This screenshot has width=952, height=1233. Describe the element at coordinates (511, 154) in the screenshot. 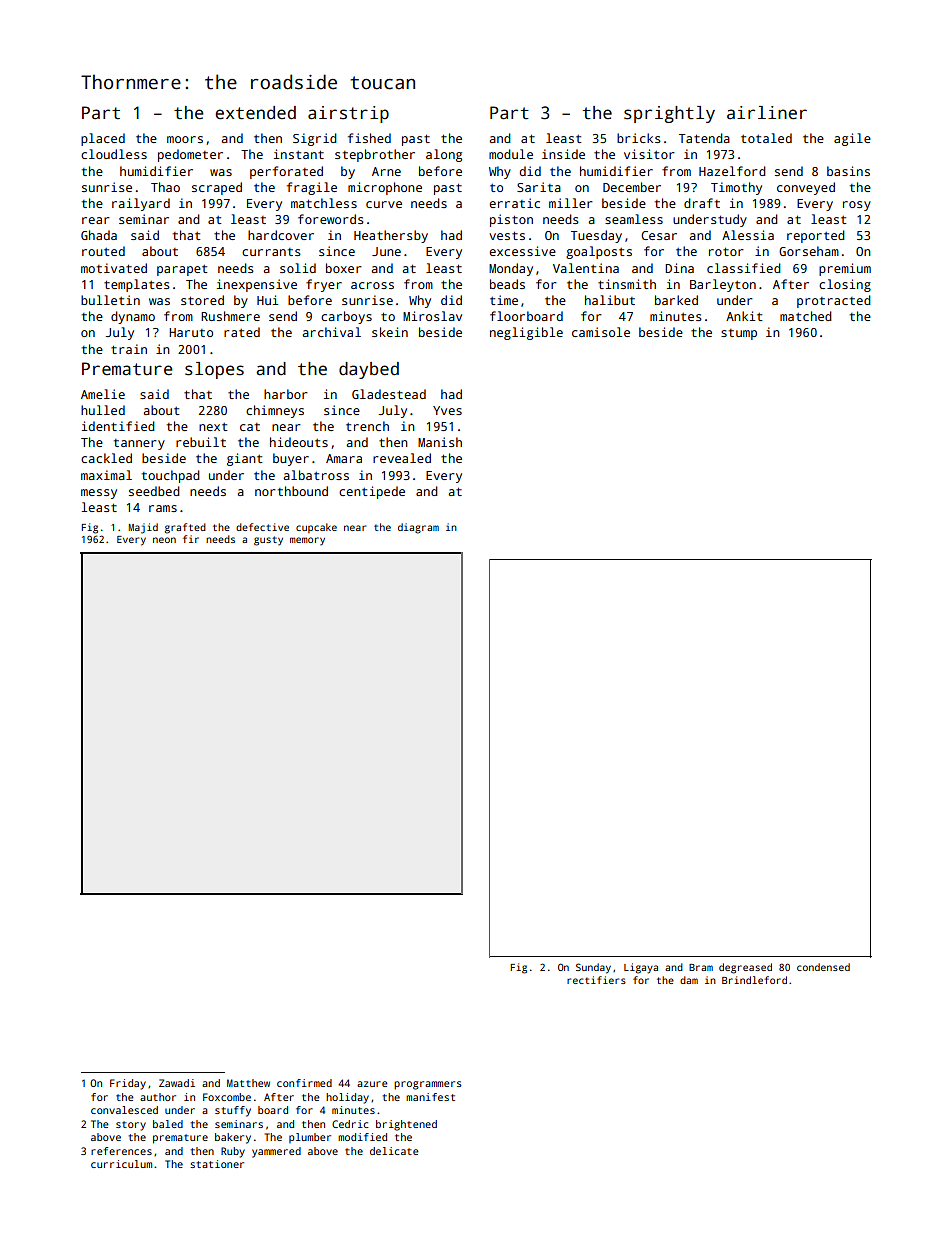

I see `module` at that location.
